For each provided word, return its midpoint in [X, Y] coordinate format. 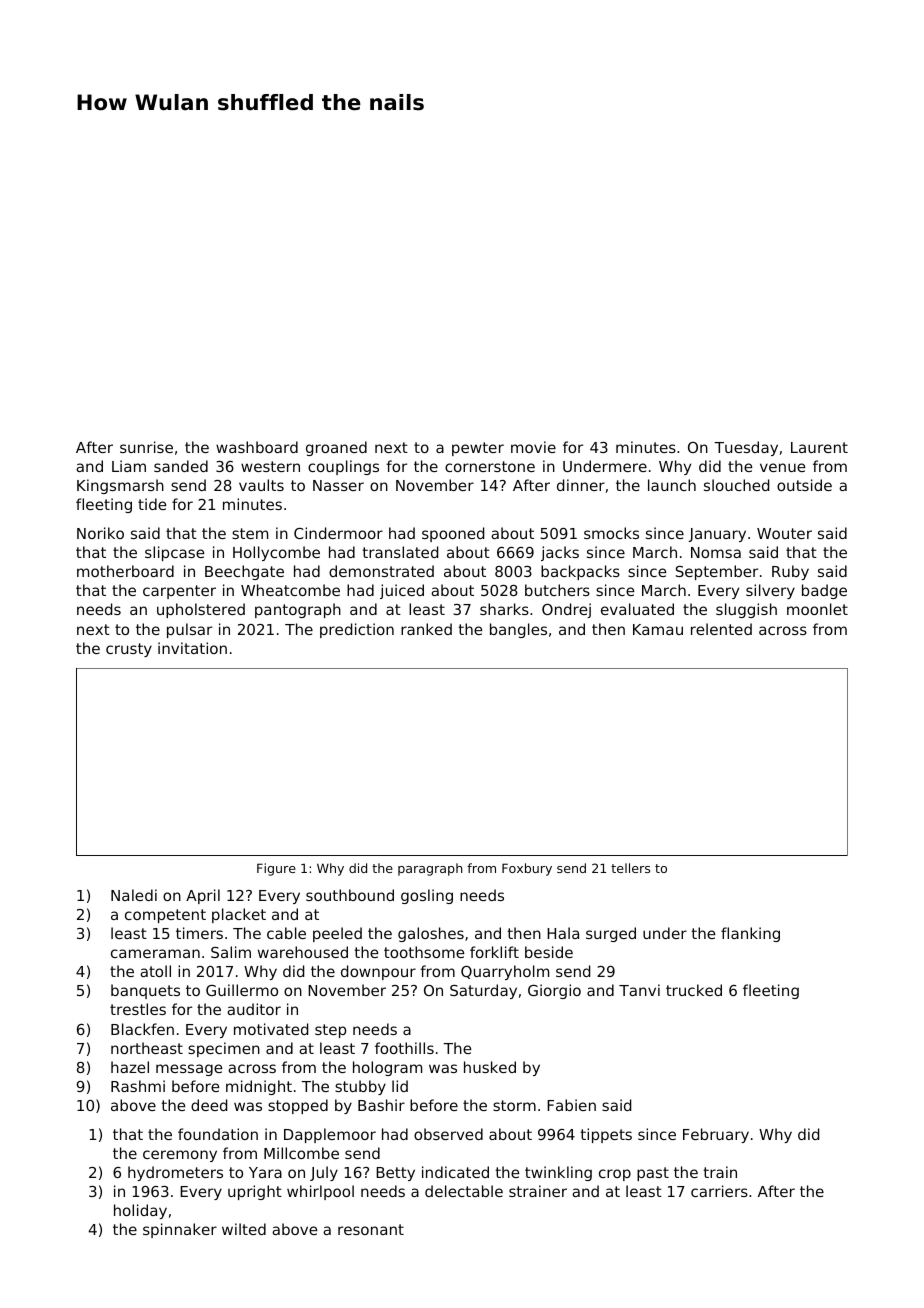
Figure [276, 869]
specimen [224, 1049]
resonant [371, 1229]
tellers [630, 868]
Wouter [784, 533]
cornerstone [490, 466]
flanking [750, 934]
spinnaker [180, 1230]
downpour [378, 972]
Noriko [100, 533]
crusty [129, 650]
